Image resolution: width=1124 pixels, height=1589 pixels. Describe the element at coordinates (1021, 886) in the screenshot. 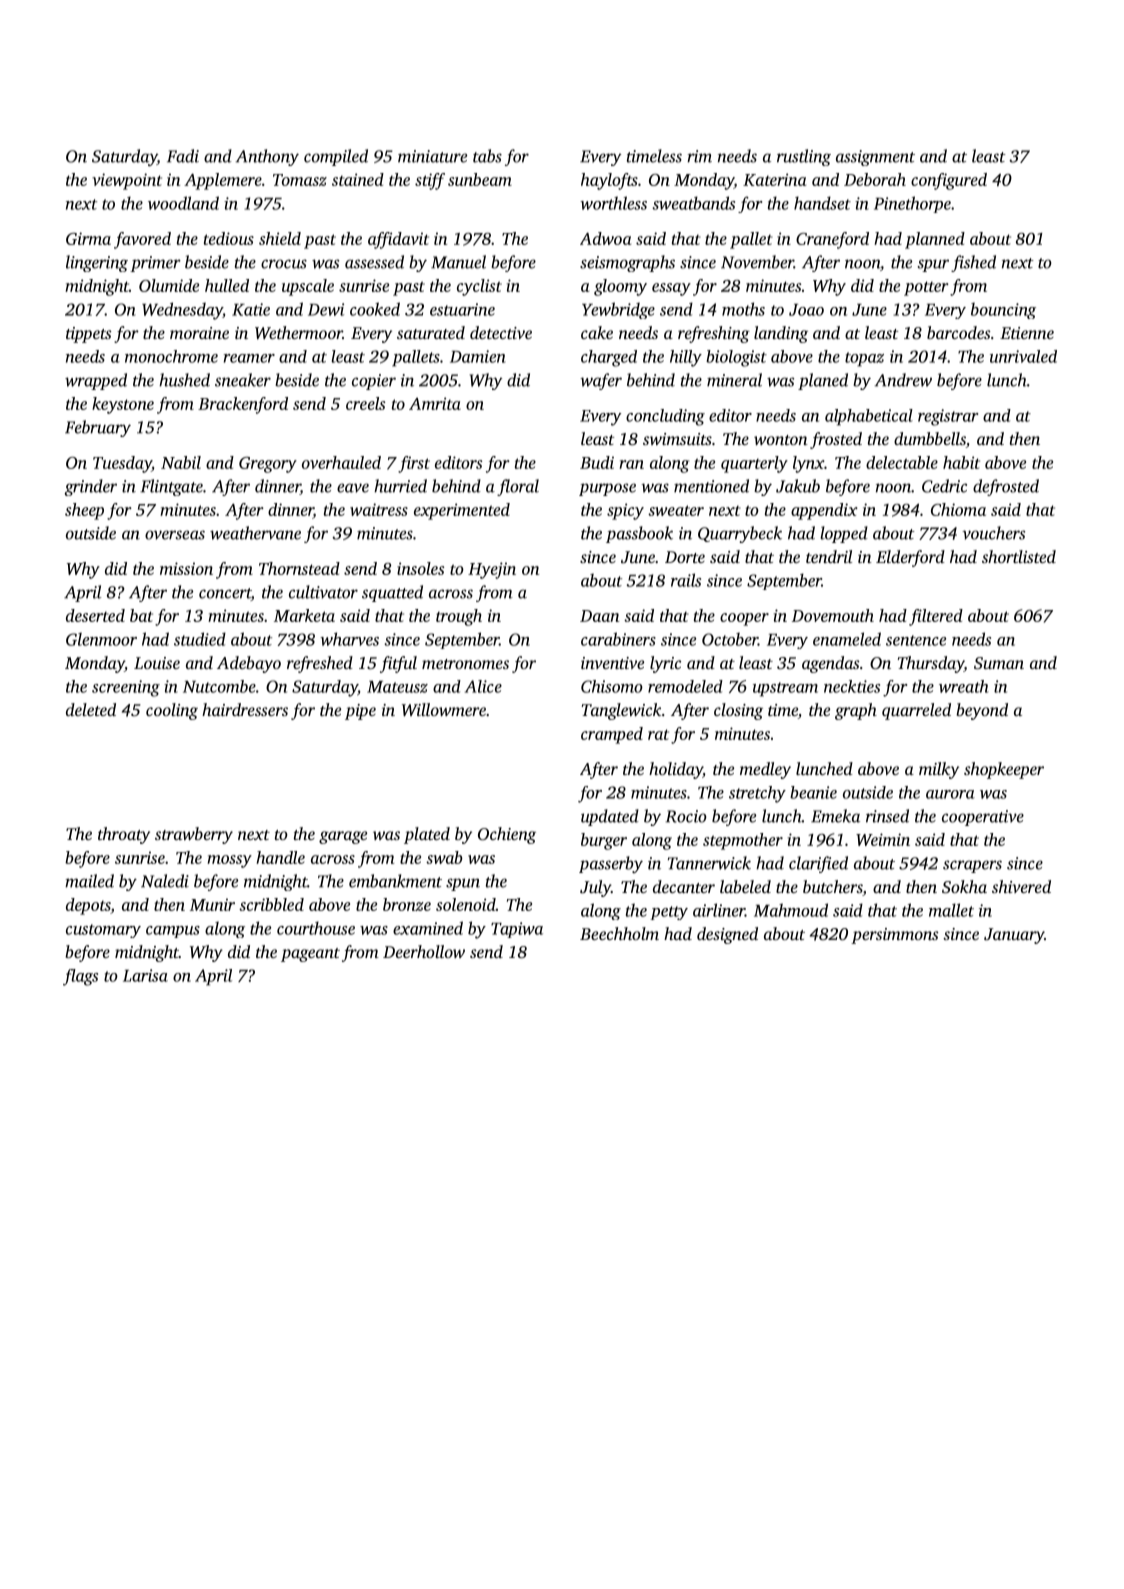

I see `shivered` at that location.
